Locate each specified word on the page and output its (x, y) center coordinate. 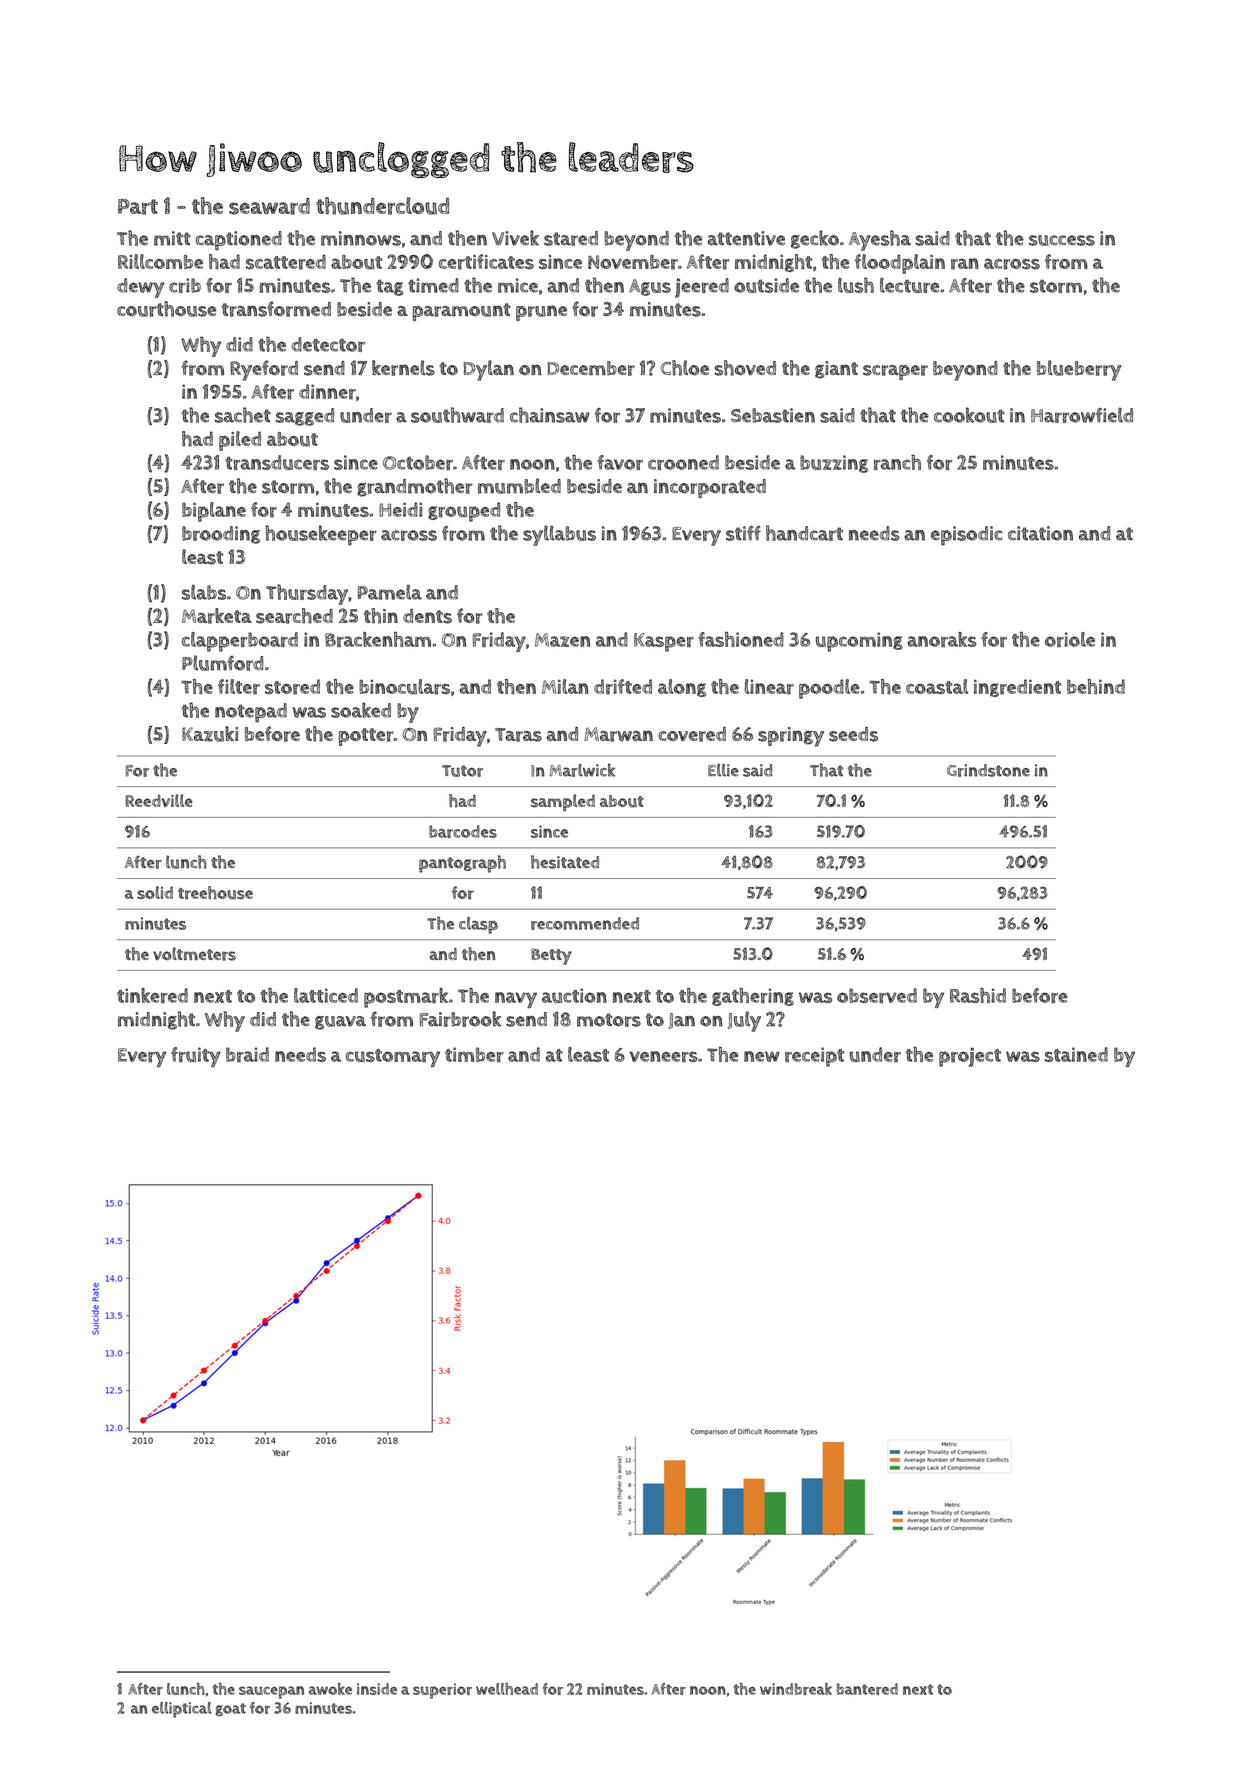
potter (366, 737)
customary (393, 1058)
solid (155, 892)
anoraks (942, 639)
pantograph (462, 864)
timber (474, 1055)
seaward (269, 206)
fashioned (741, 639)
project (970, 1057)
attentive (746, 238)
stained (1076, 1054)
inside (377, 1689)
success (1062, 240)
